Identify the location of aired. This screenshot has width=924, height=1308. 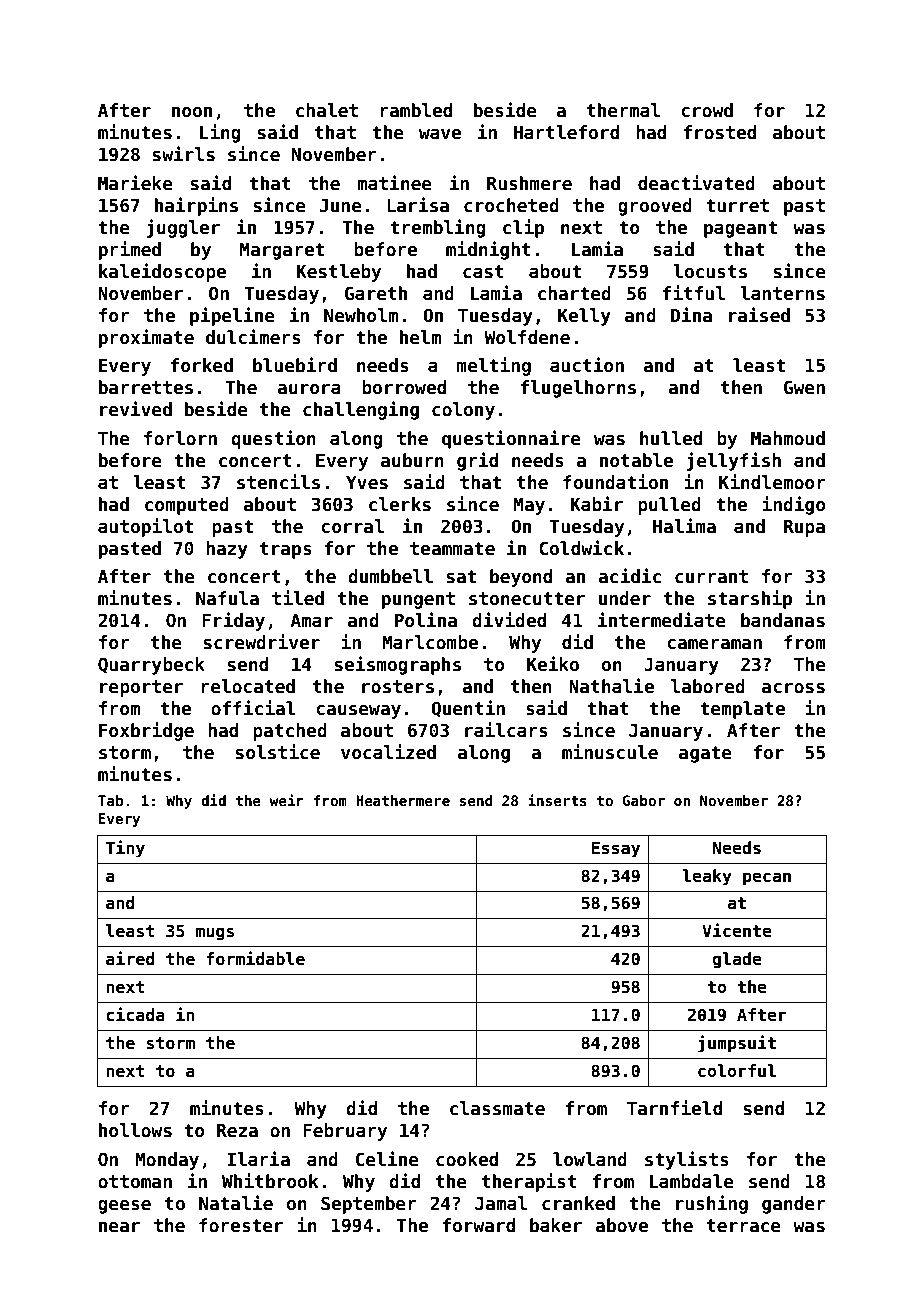
(130, 958).
